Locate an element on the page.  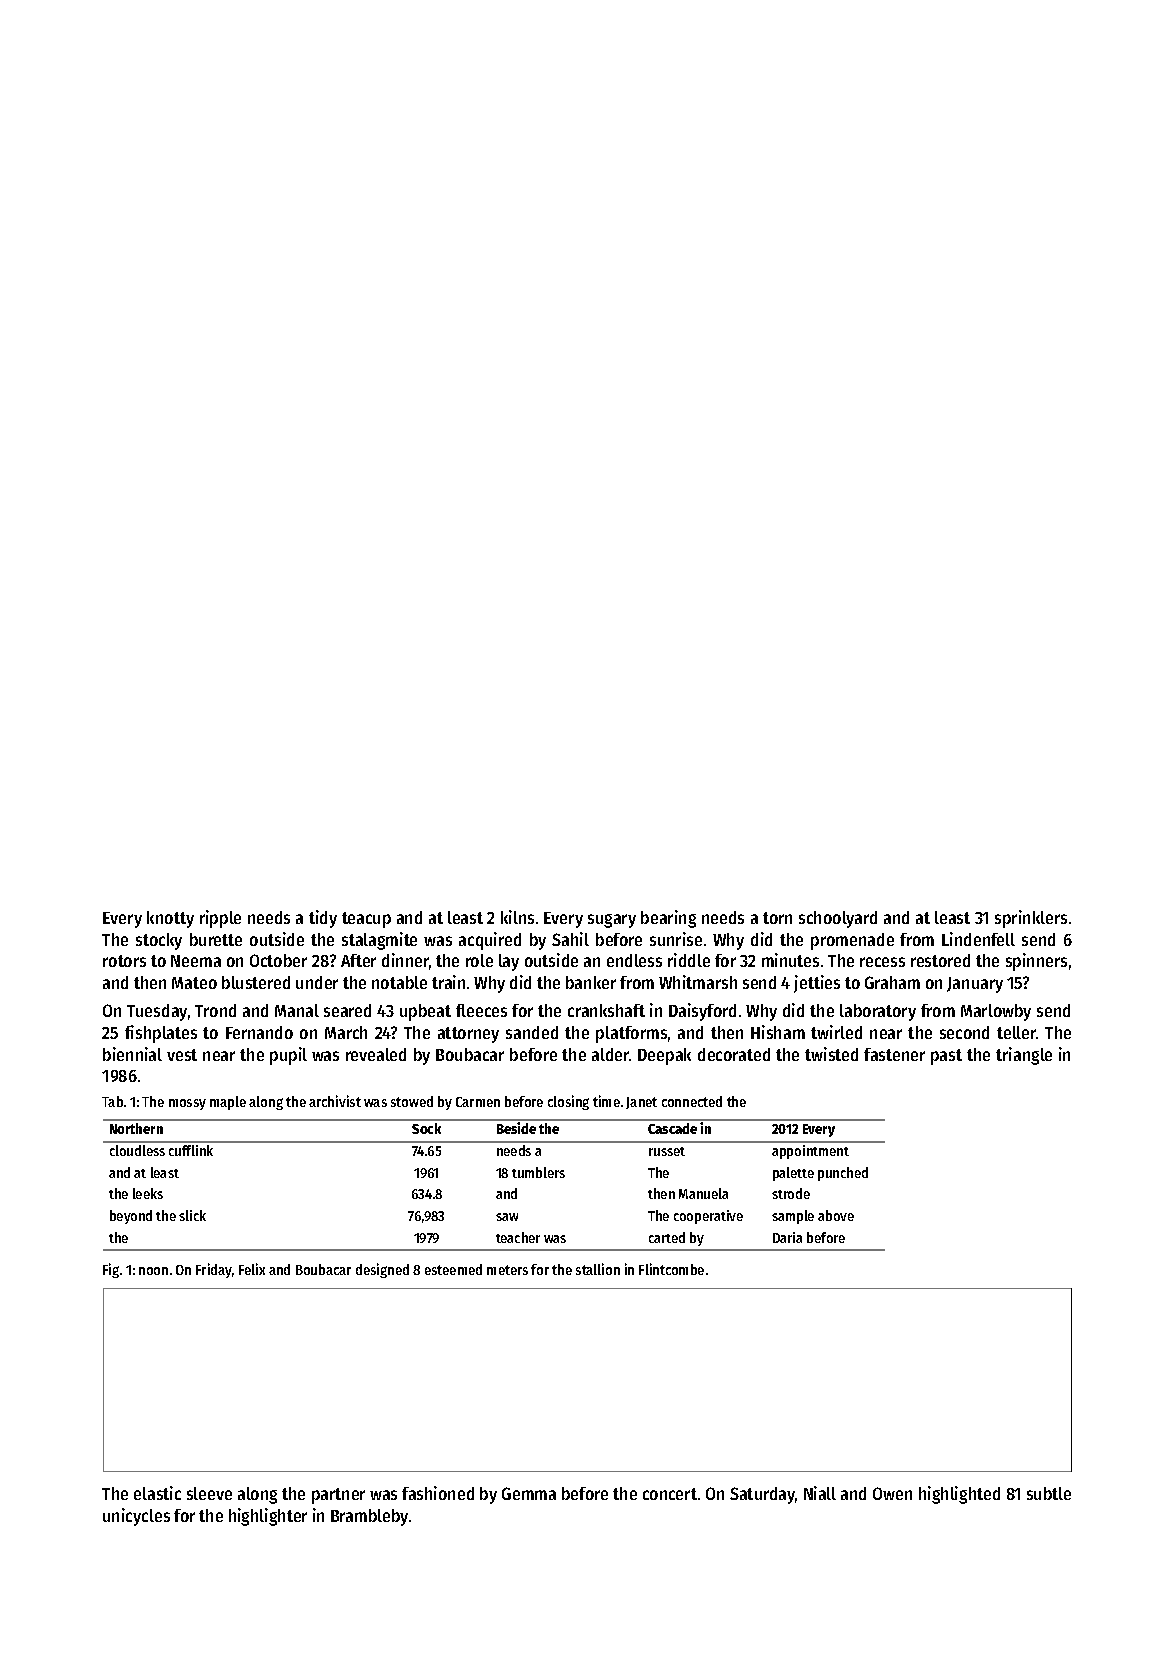
fashioned is located at coordinates (438, 1493).
